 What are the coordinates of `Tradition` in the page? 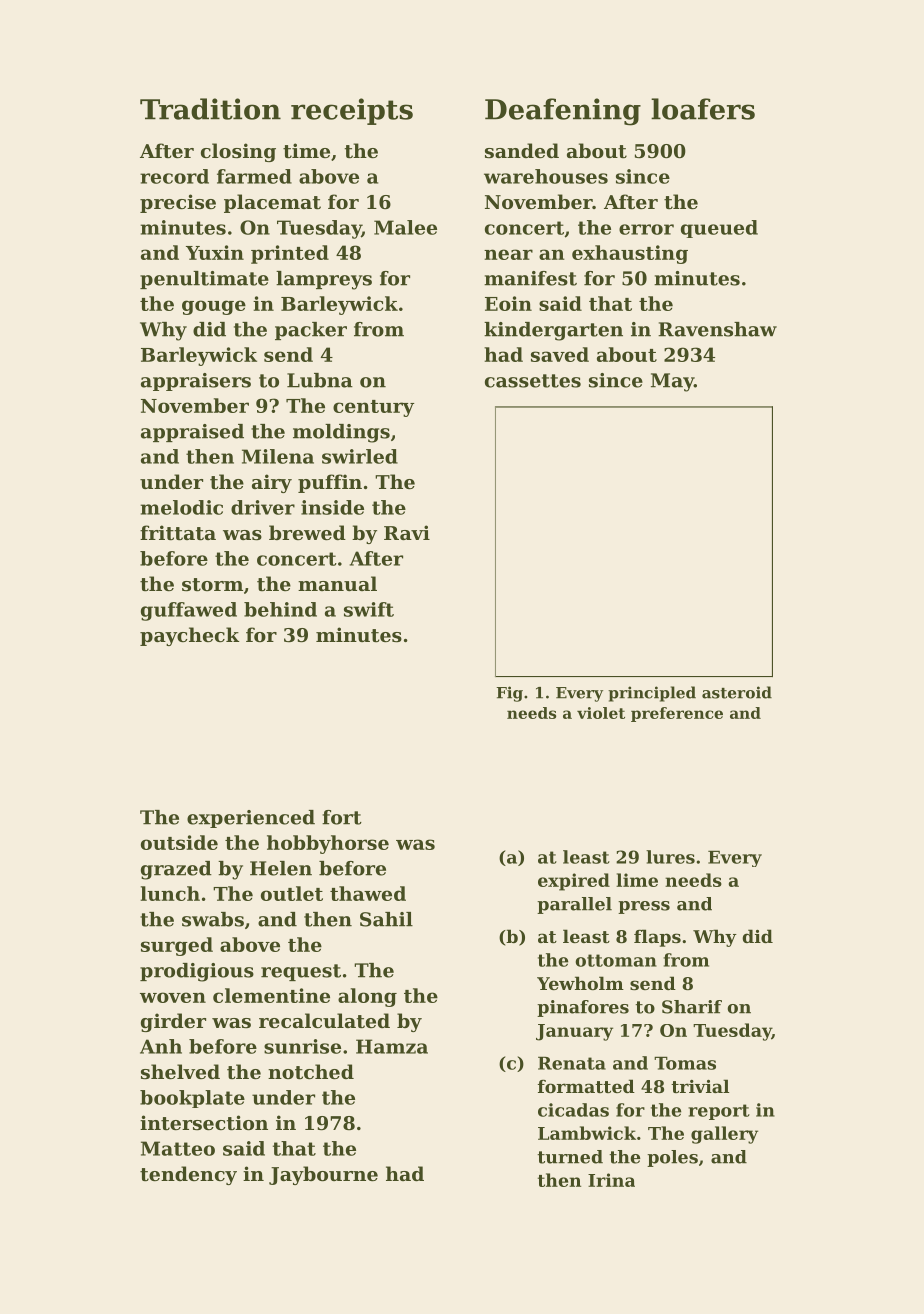 It's located at (210, 109).
